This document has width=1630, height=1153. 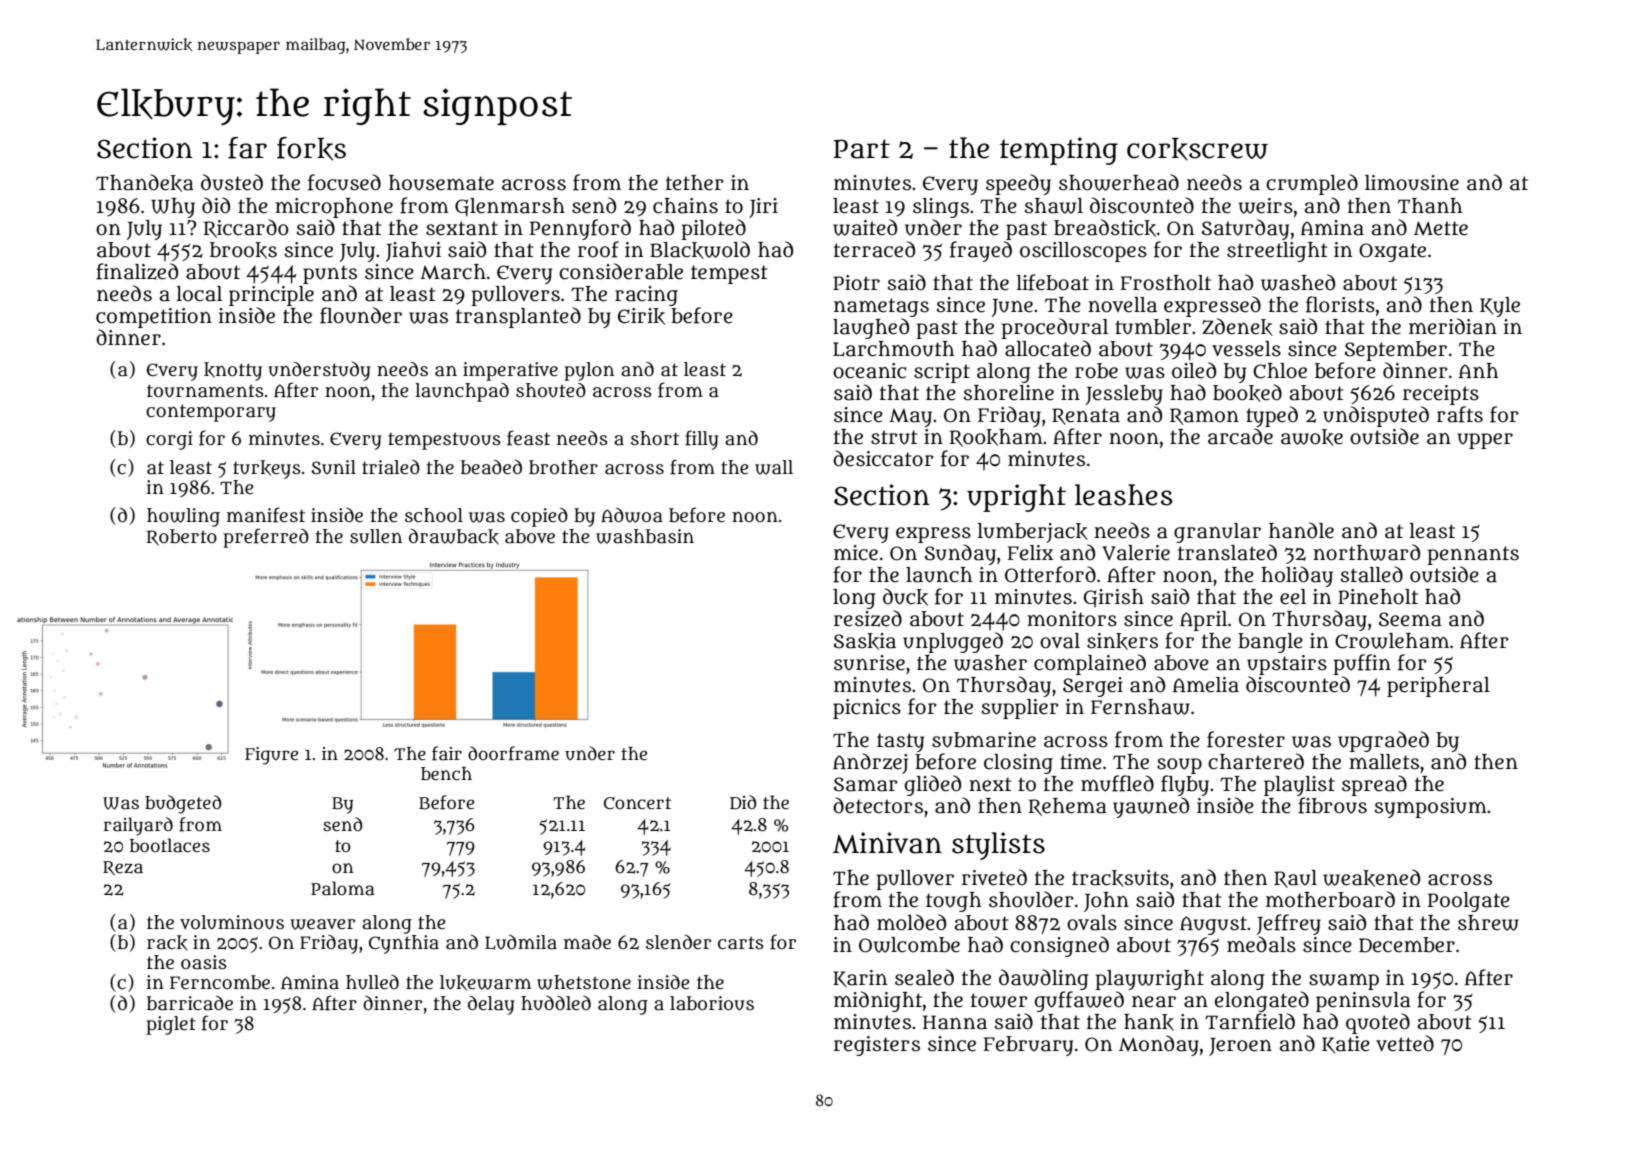 I want to click on bench, so click(x=446, y=773).
